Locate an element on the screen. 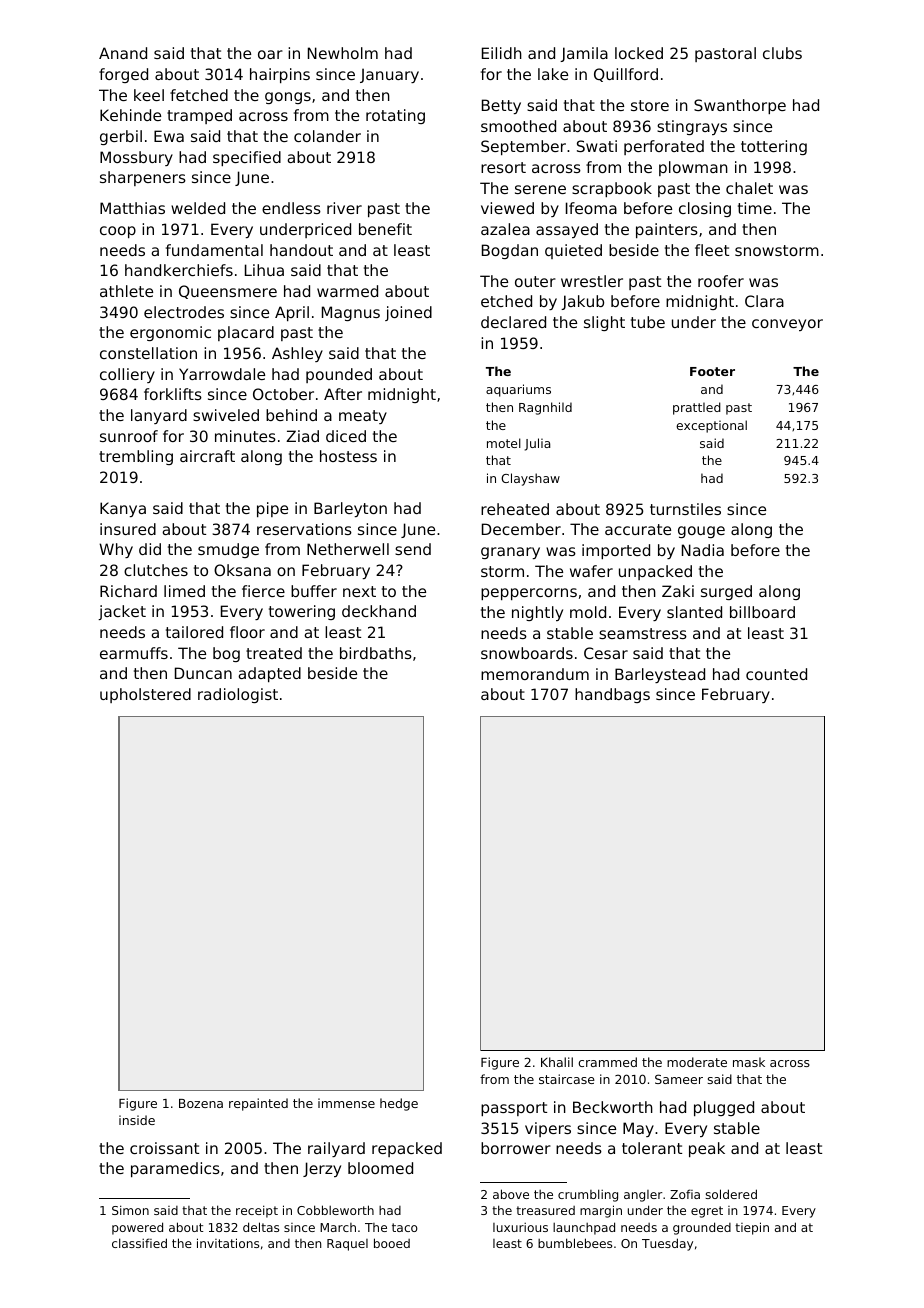  Raquel is located at coordinates (347, 1245).
